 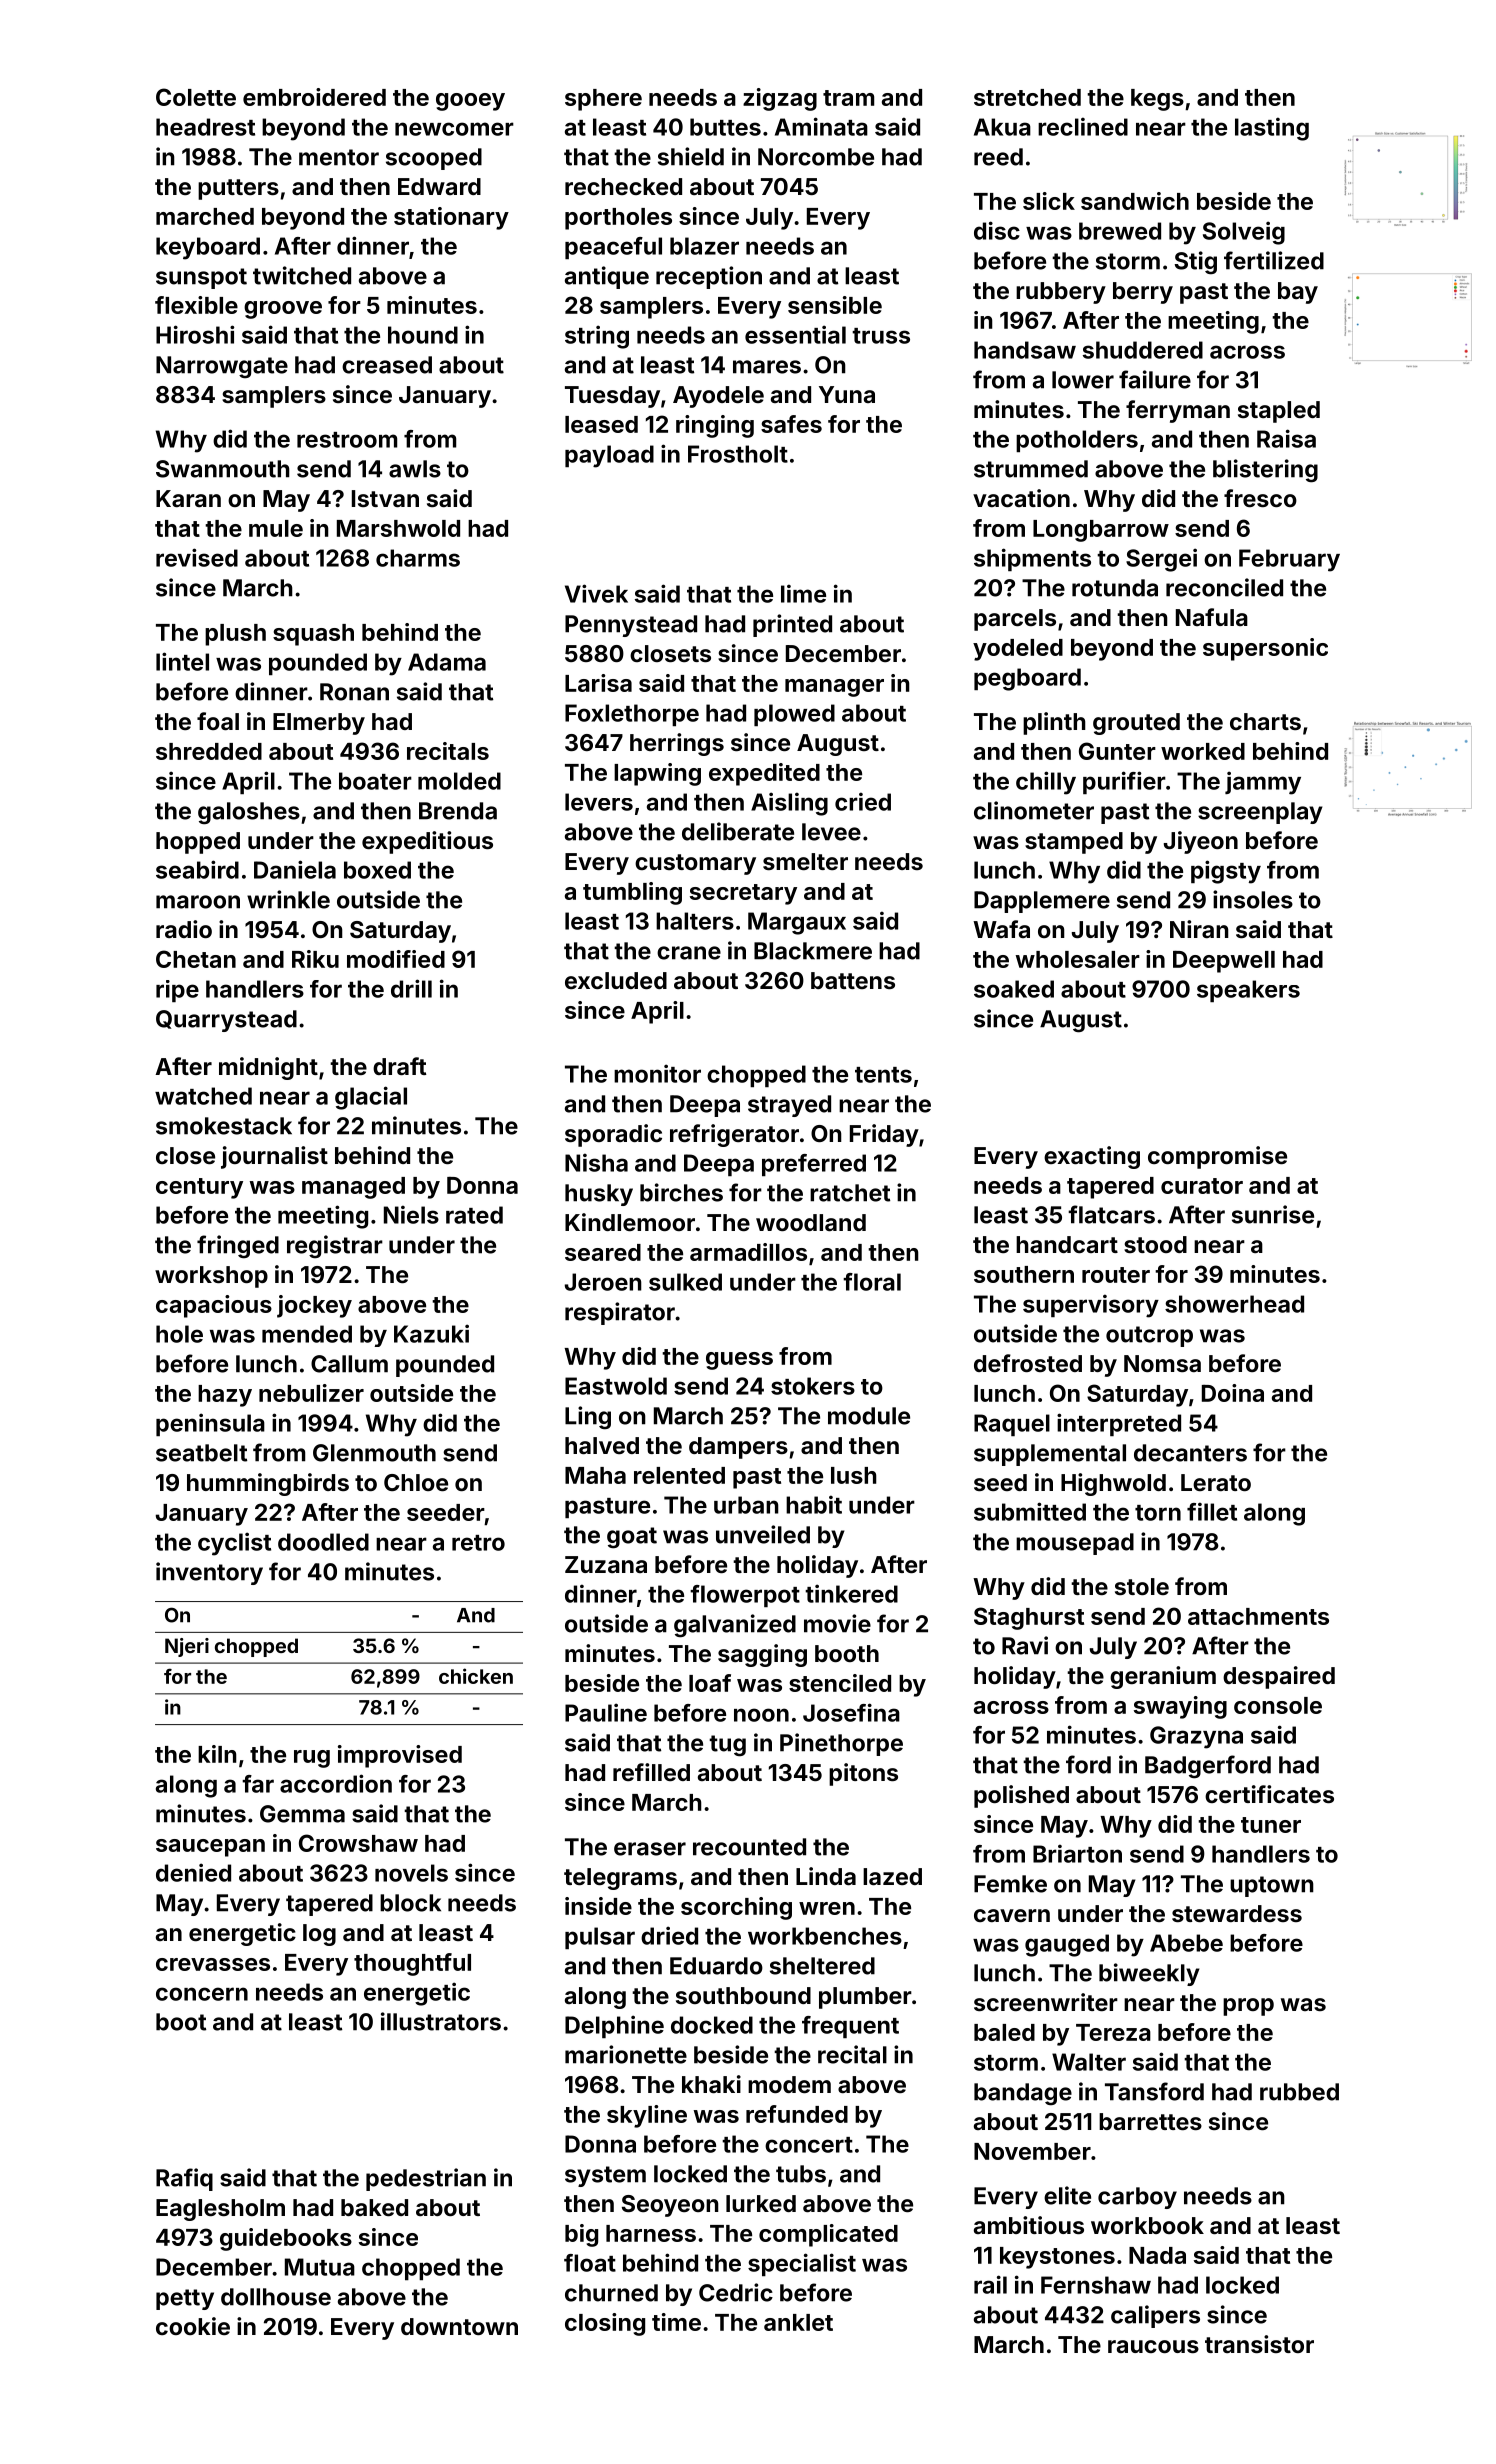 What do you see at coordinates (374, 2207) in the image?
I see `baked` at bounding box center [374, 2207].
